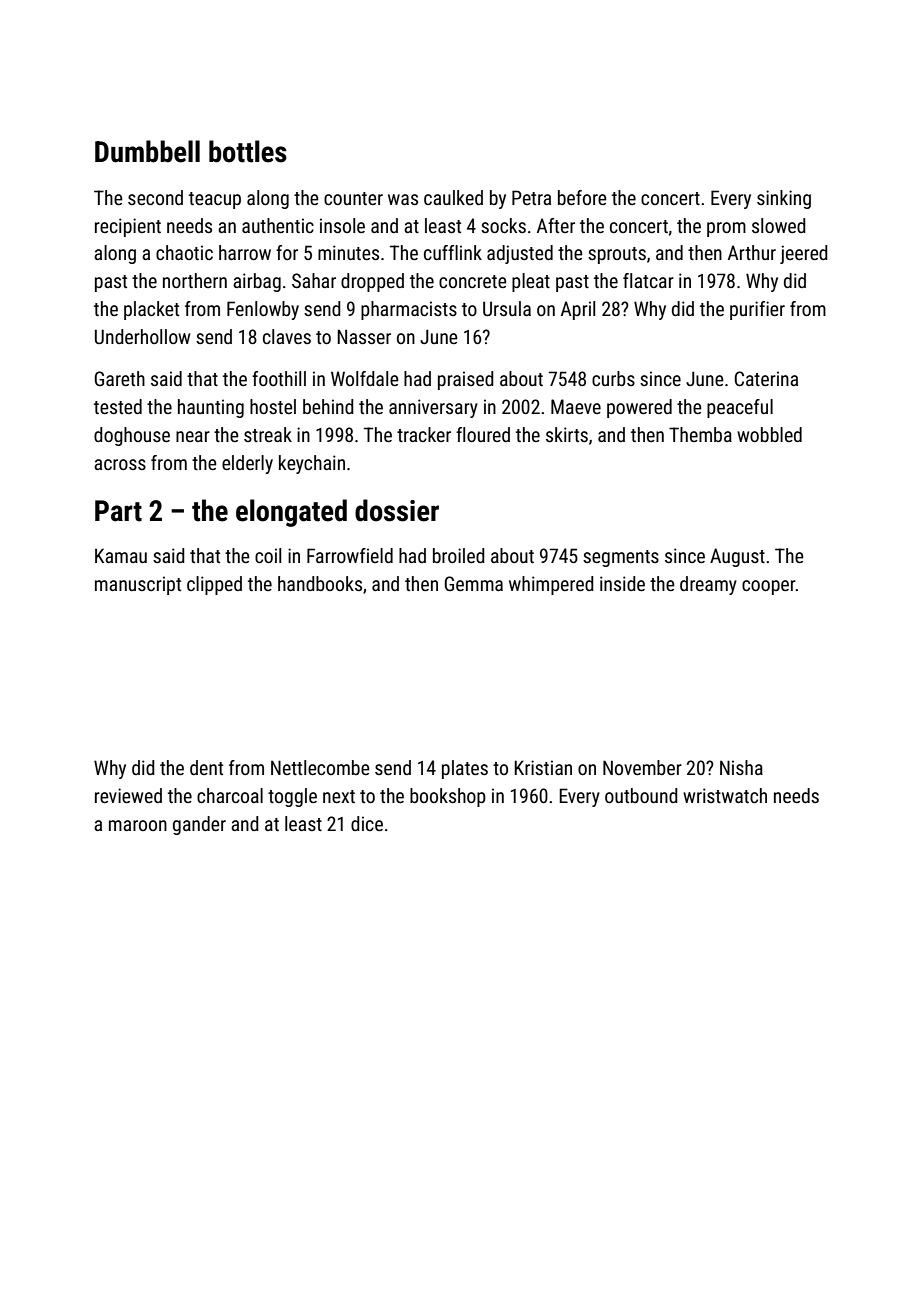 Image resolution: width=924 pixels, height=1311 pixels. Describe the element at coordinates (214, 585) in the screenshot. I see `clipped` at that location.
